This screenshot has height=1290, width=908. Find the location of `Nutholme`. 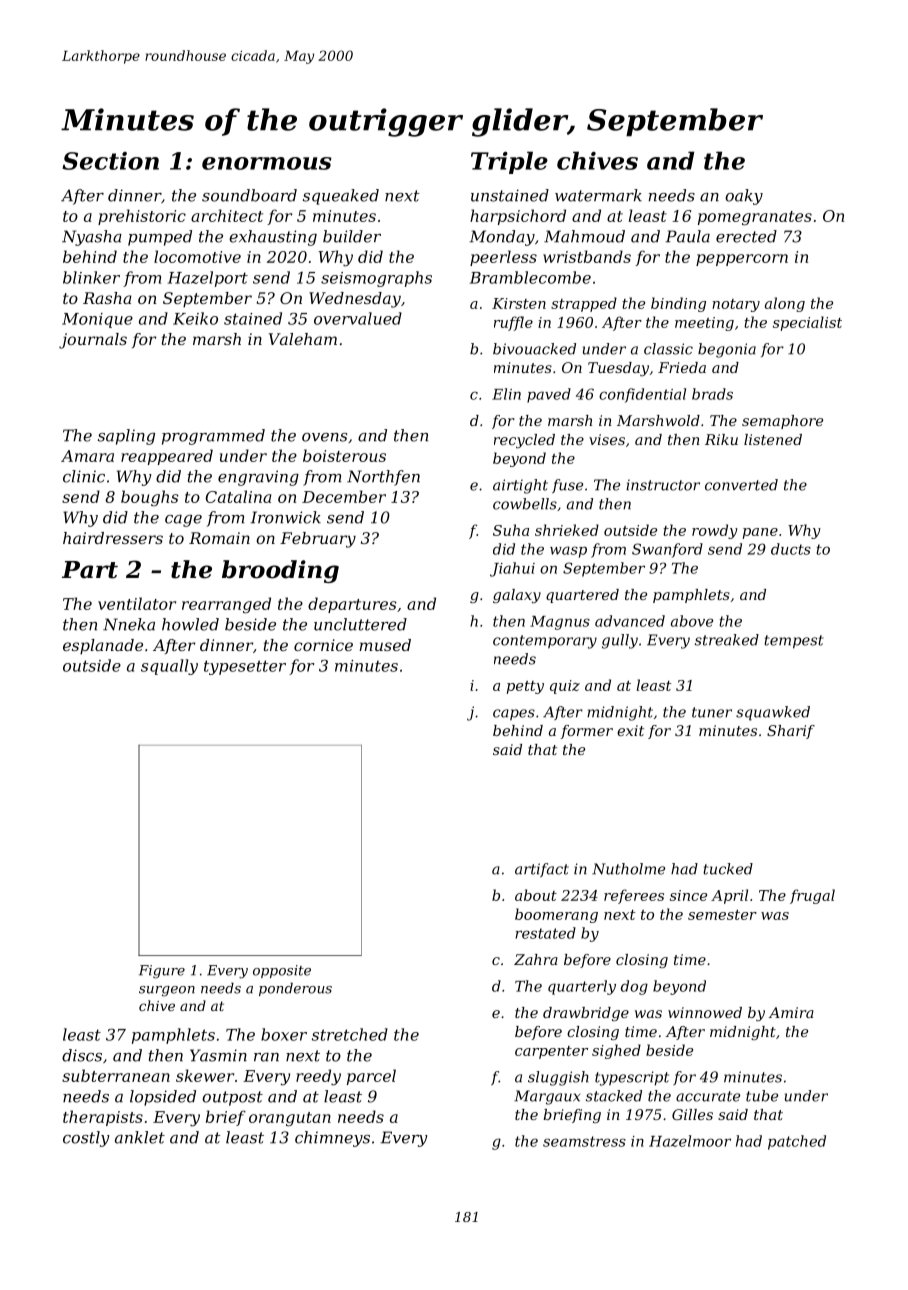

Nutholme is located at coordinates (628, 869).
